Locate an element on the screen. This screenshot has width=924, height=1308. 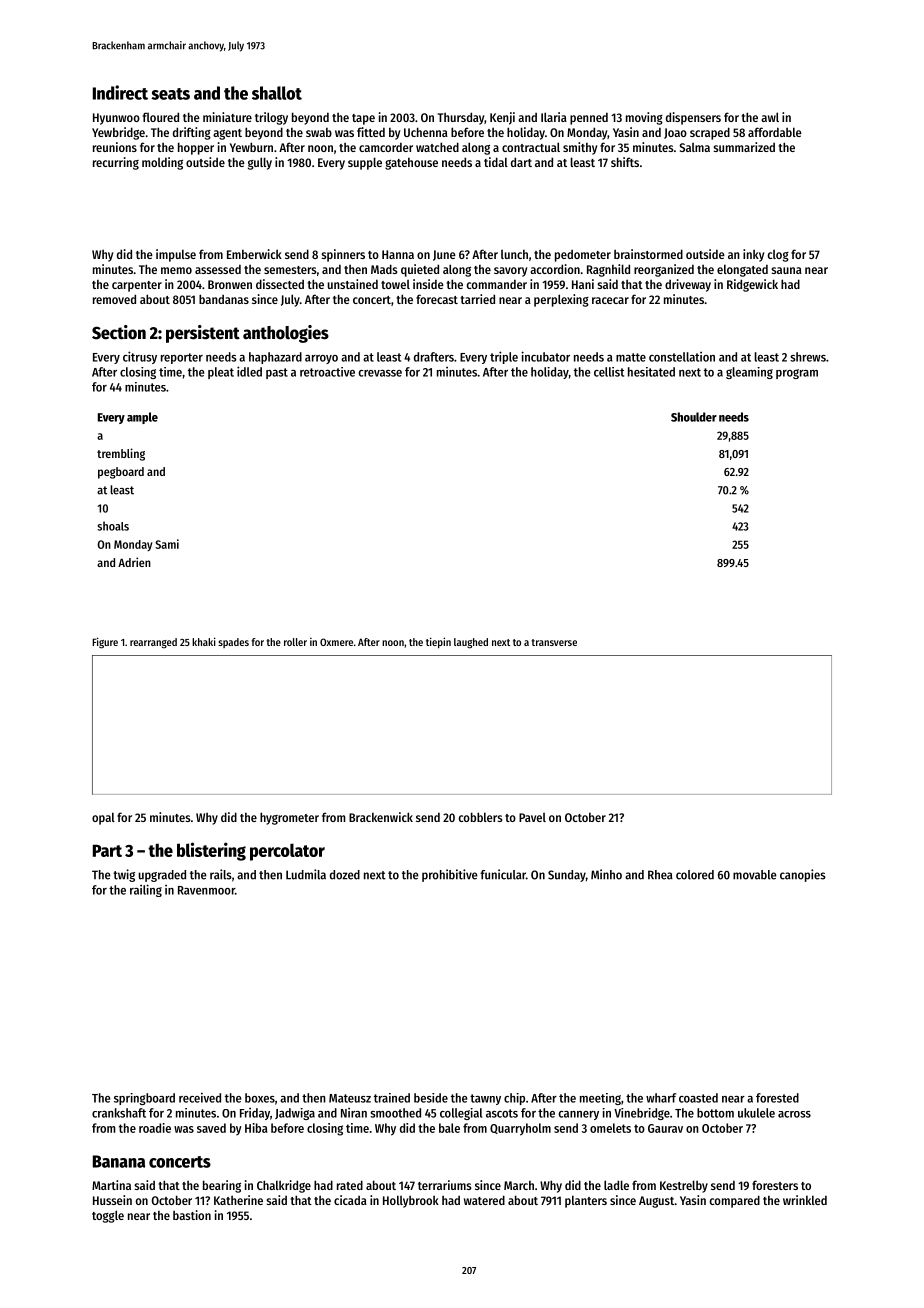
bearing is located at coordinates (222, 1186).
